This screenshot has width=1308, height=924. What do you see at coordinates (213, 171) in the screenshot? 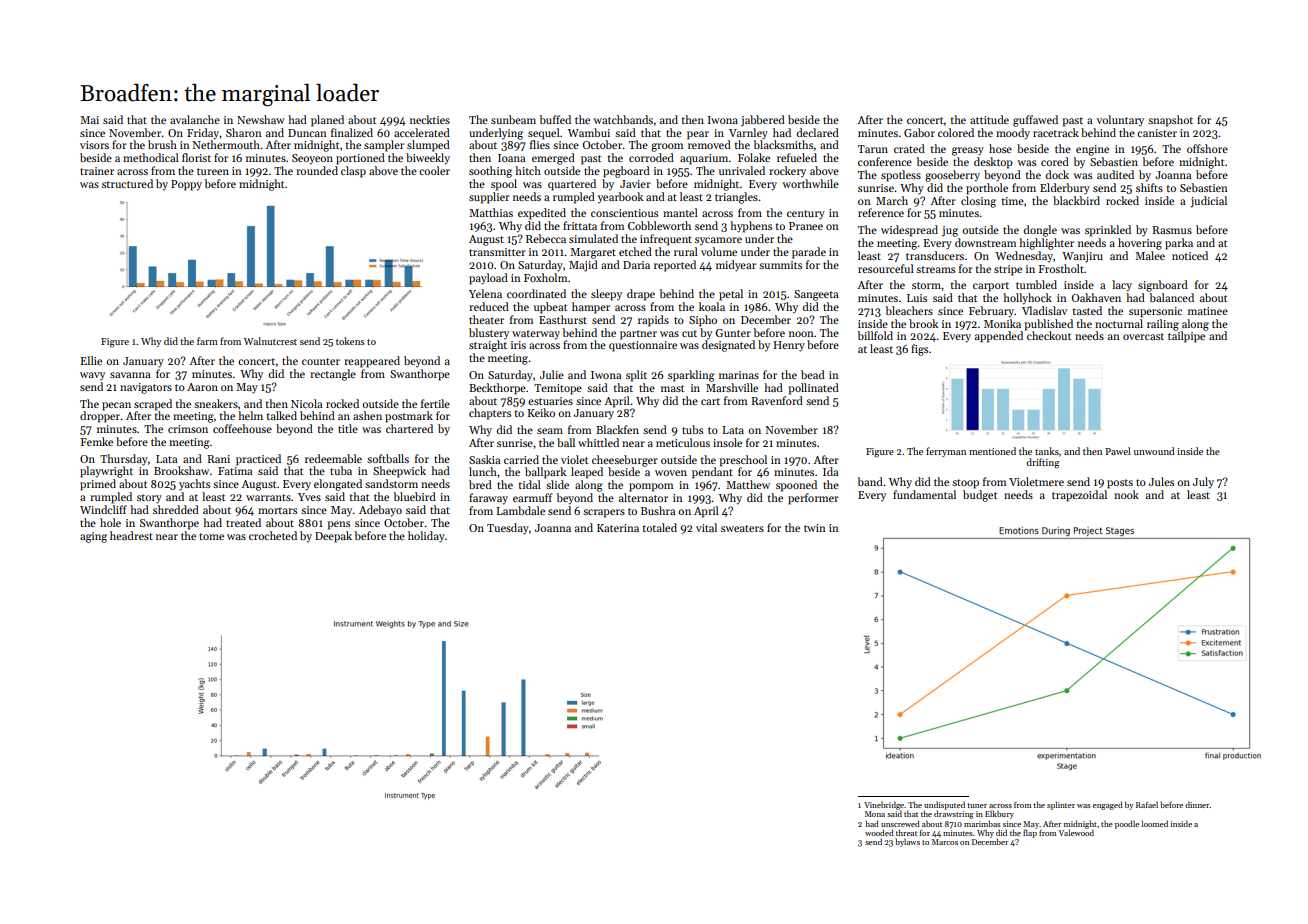
I see `tureen` at bounding box center [213, 171].
